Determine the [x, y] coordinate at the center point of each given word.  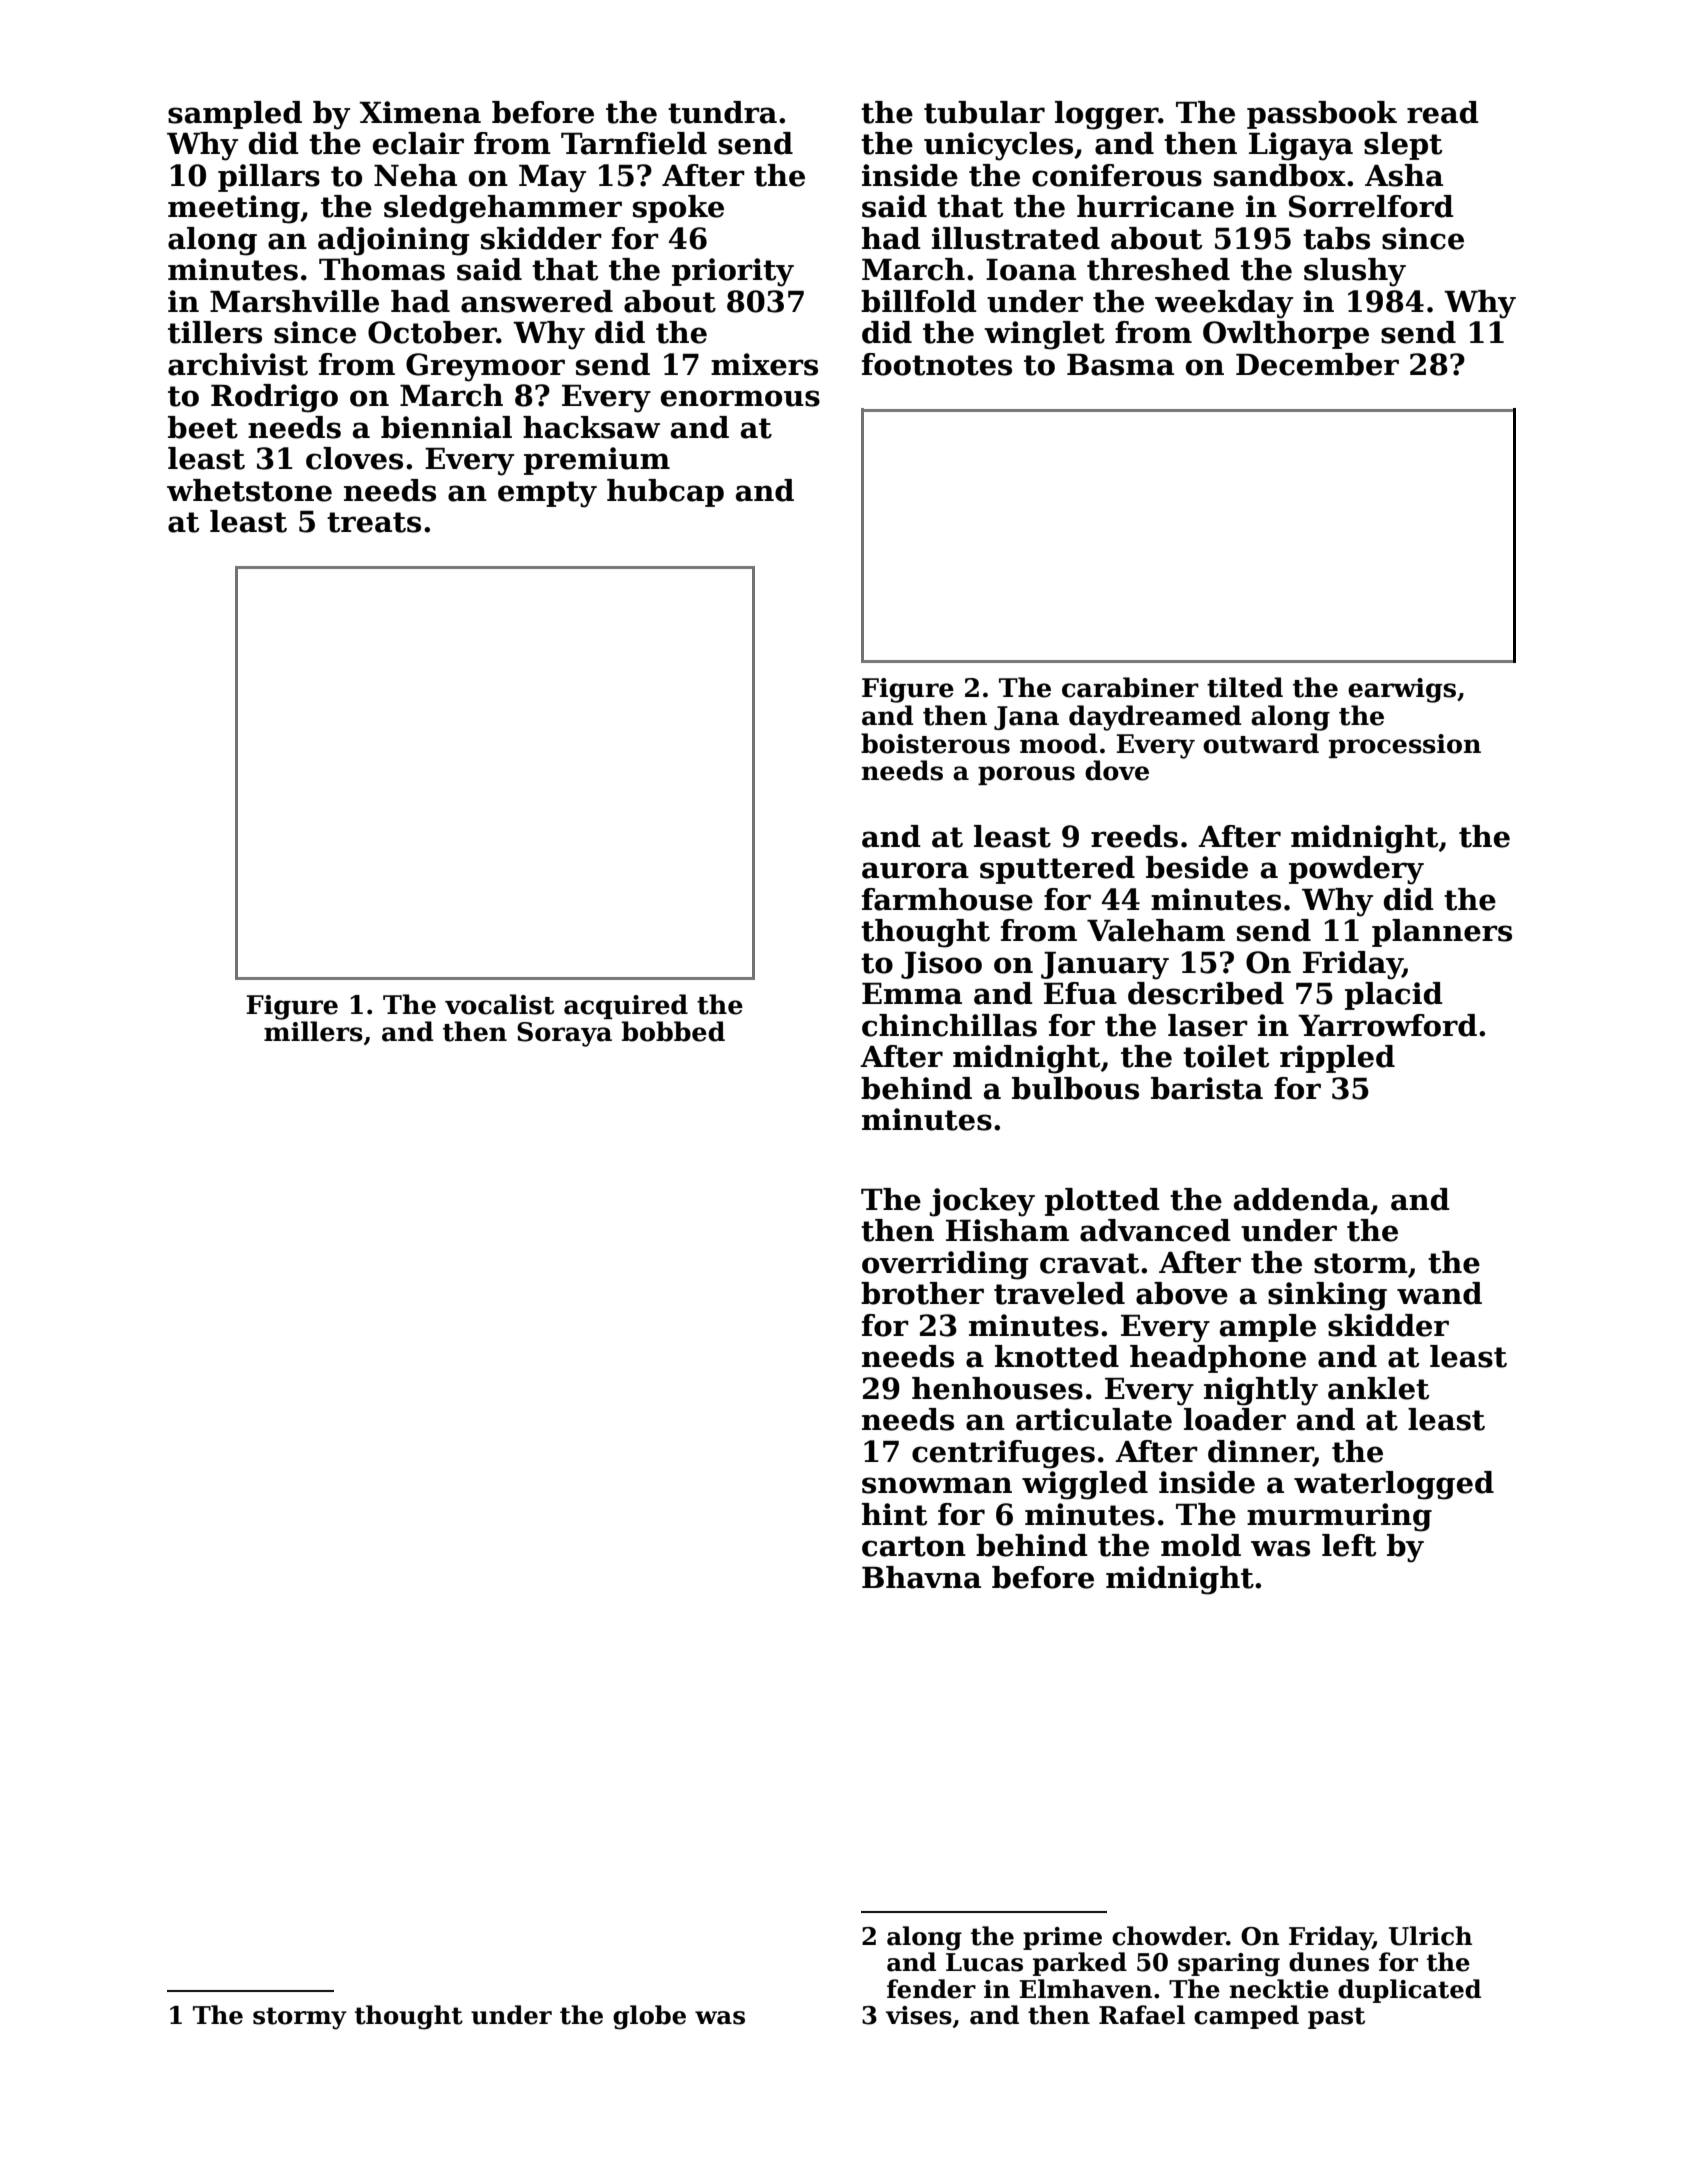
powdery [1356, 870]
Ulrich [1430, 1936]
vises [919, 2015]
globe [649, 2017]
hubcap [665, 493]
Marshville [294, 301]
